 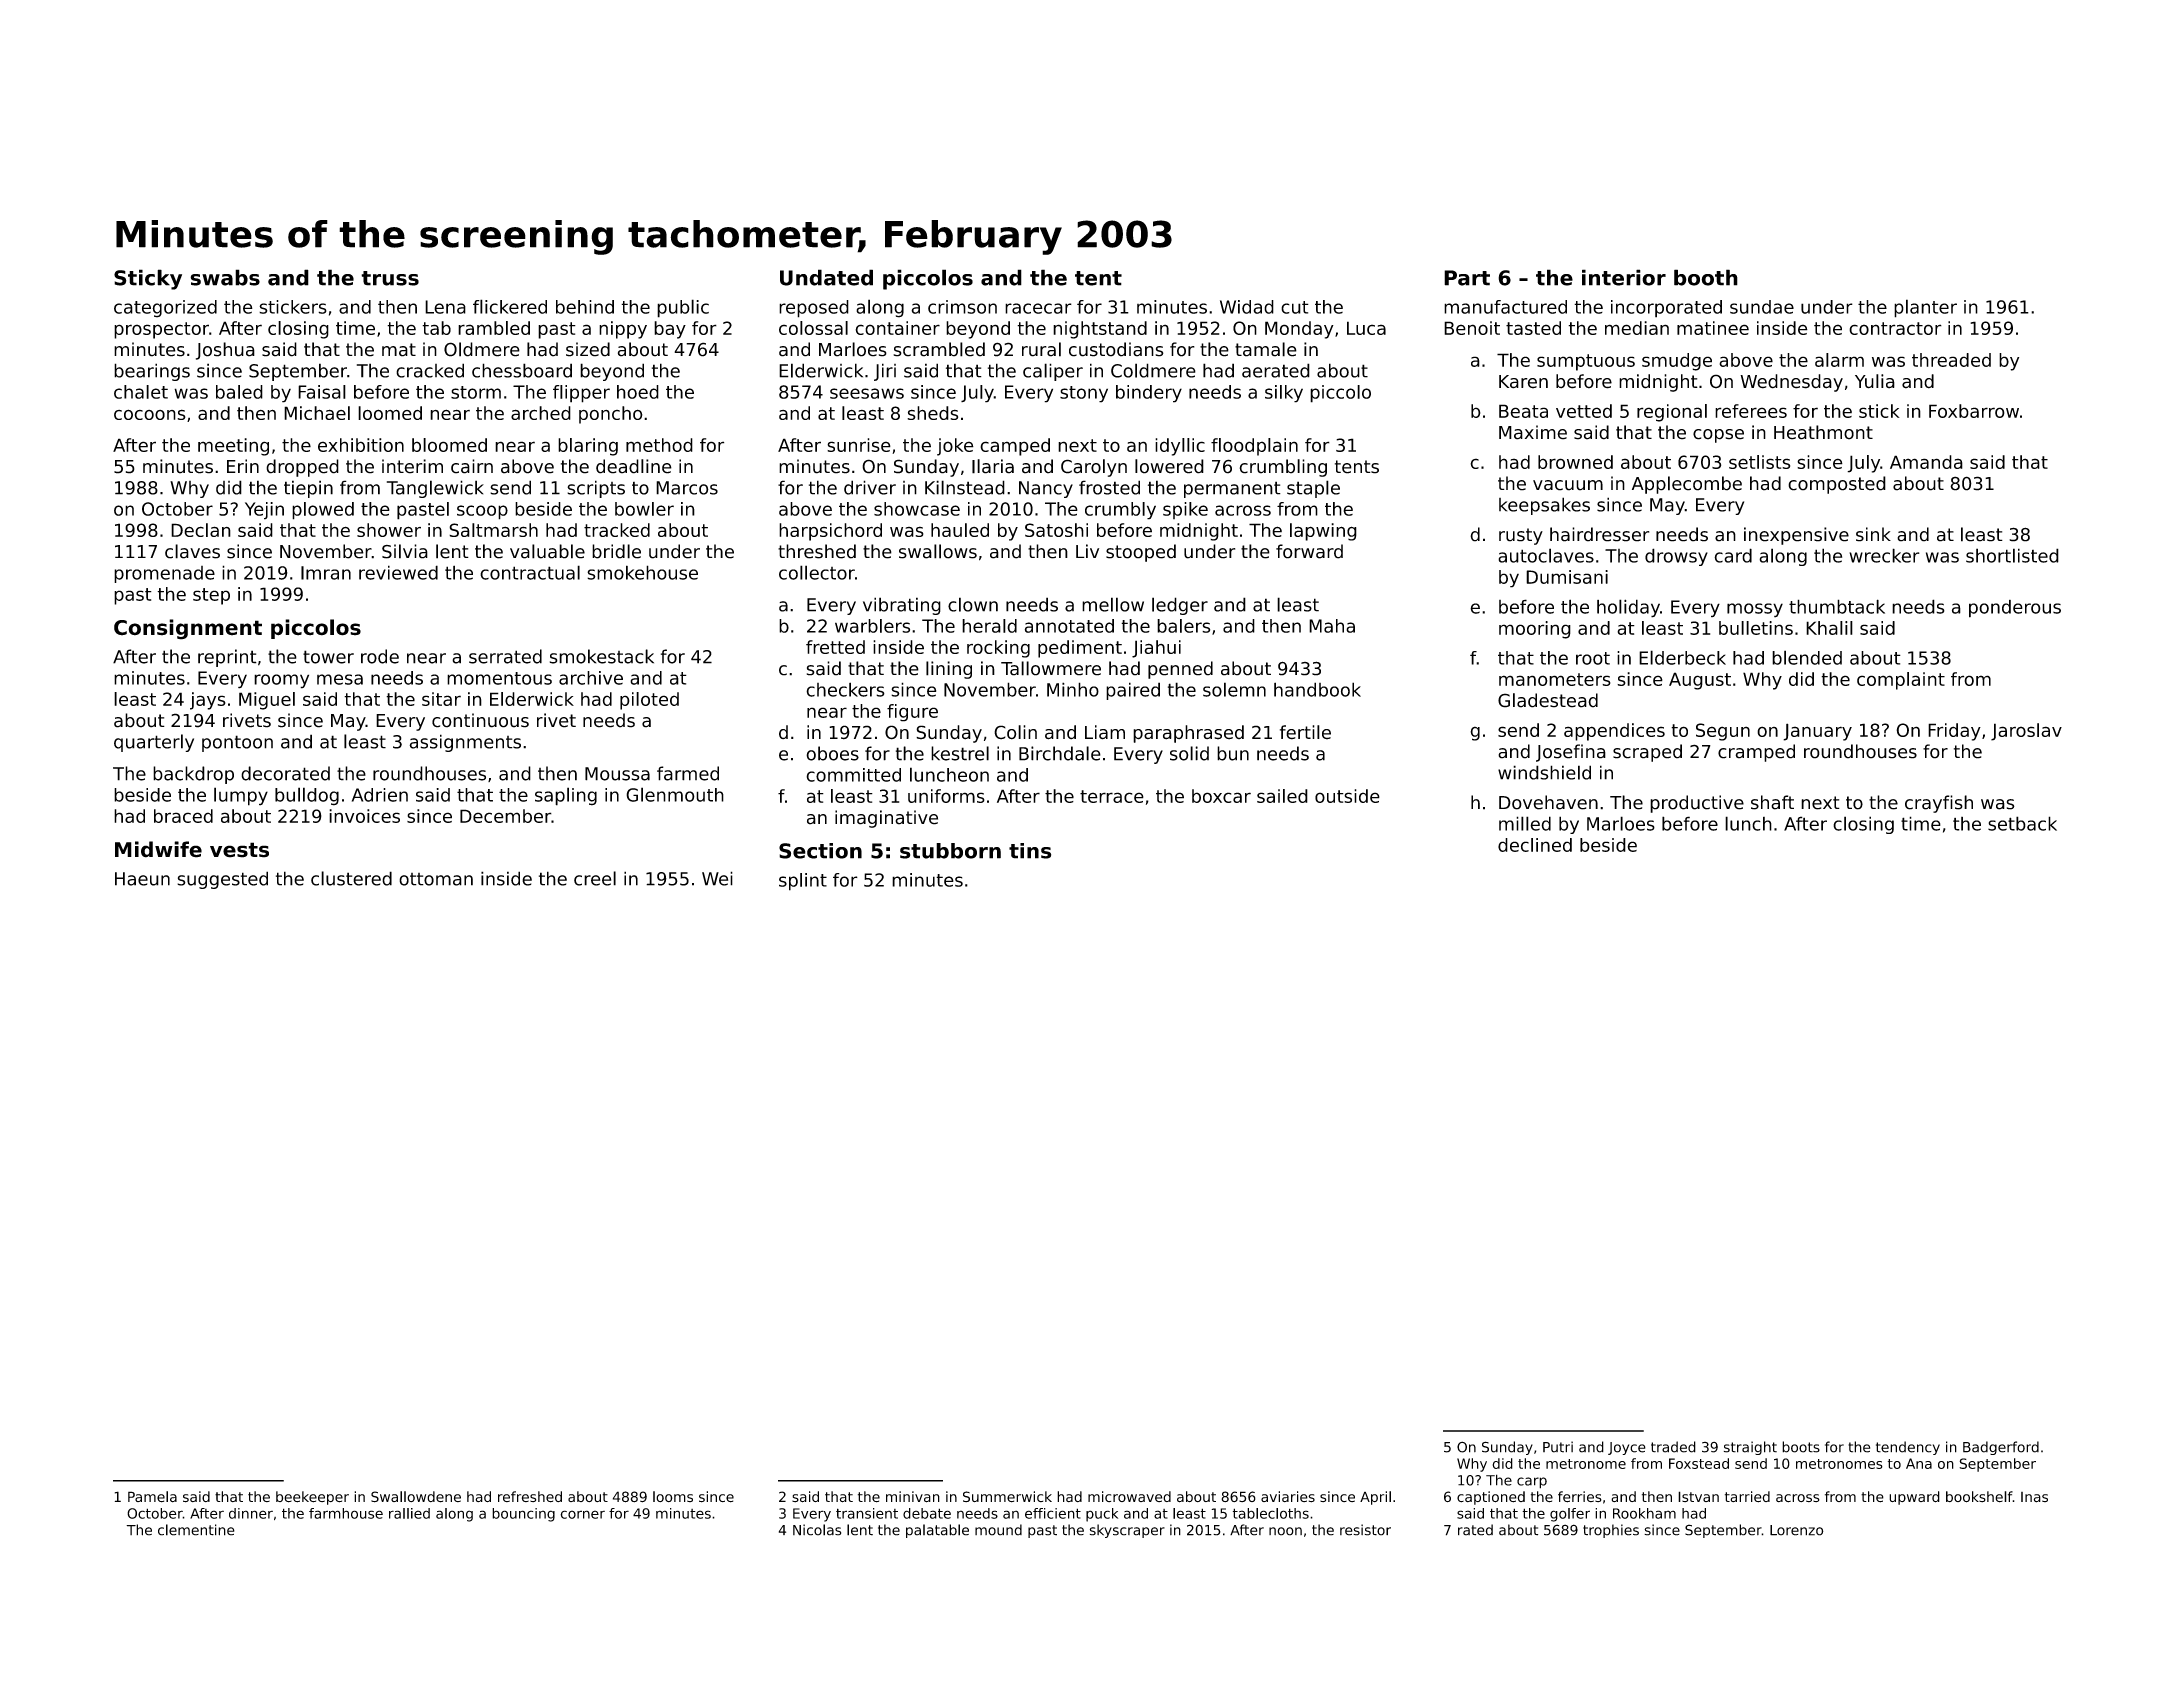 I want to click on Pamela, so click(x=152, y=1497).
